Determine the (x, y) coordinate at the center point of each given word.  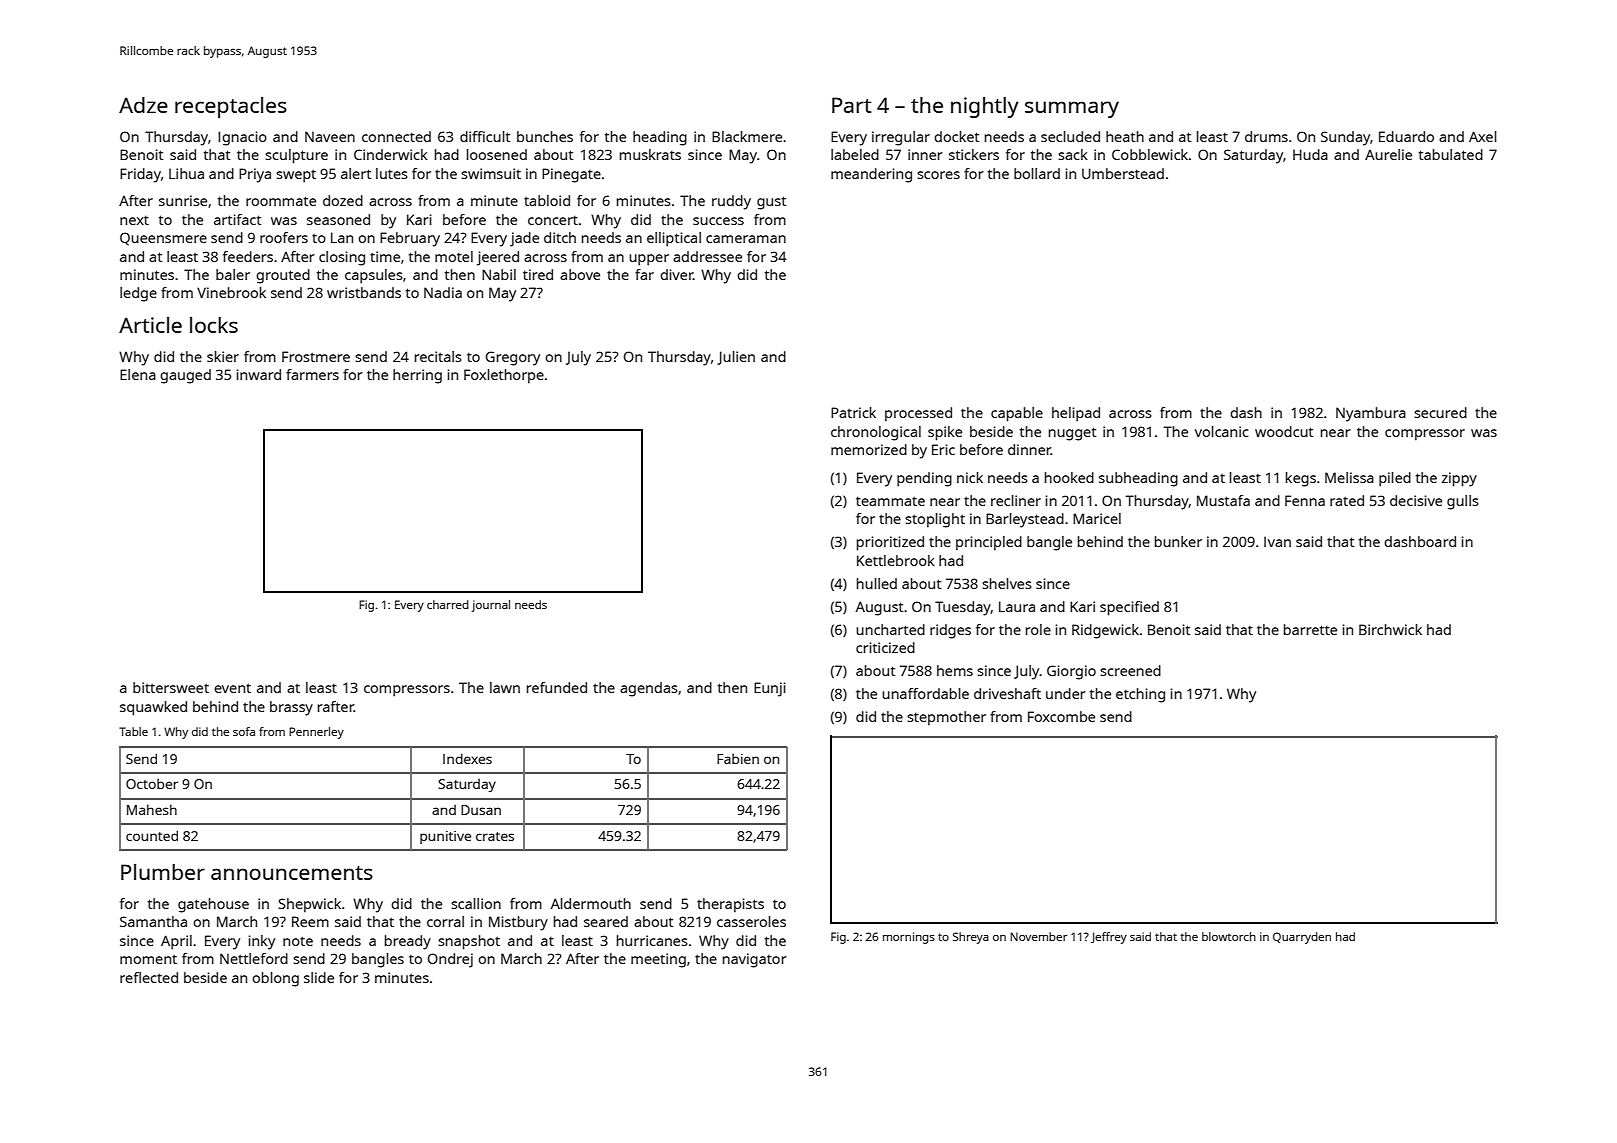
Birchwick (1390, 629)
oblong (275, 979)
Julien (736, 358)
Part (851, 105)
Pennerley (316, 733)
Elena (138, 374)
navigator (755, 960)
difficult (485, 136)
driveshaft (1007, 693)
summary (1072, 109)
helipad (1076, 414)
